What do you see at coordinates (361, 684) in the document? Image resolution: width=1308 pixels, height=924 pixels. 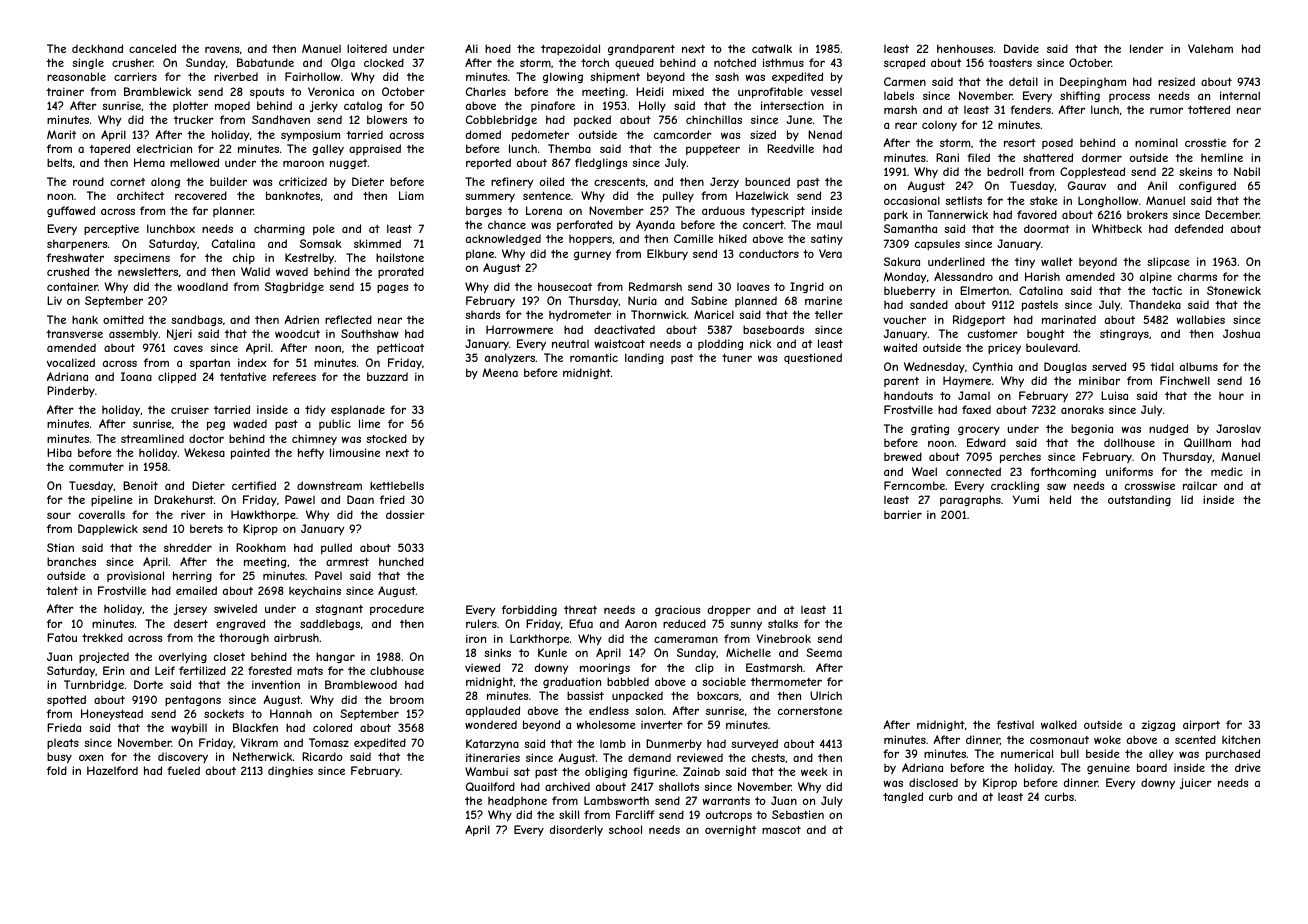 I see `Bramblewood` at bounding box center [361, 684].
